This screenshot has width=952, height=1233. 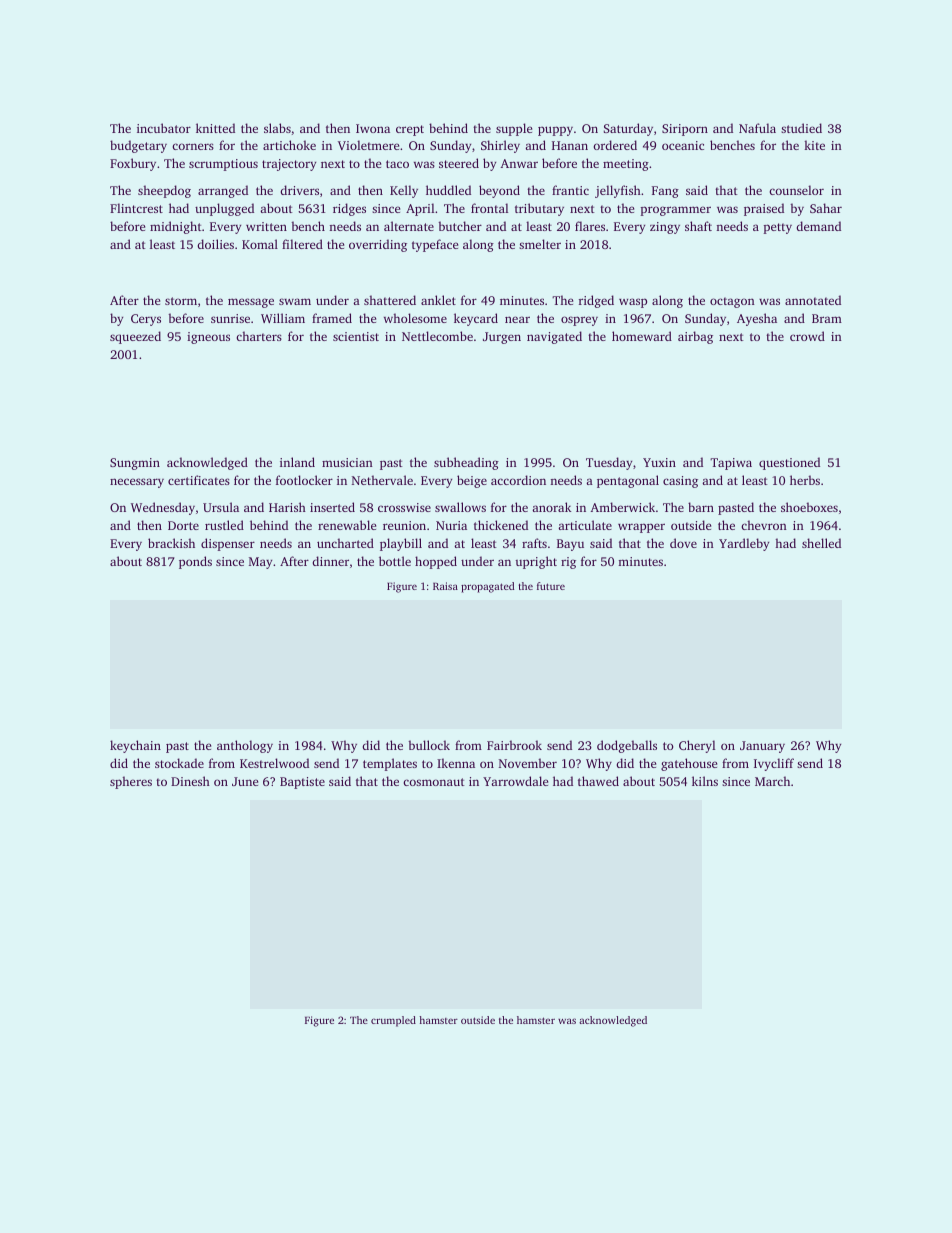 What do you see at coordinates (554, 337) in the screenshot?
I see `navigated` at bounding box center [554, 337].
